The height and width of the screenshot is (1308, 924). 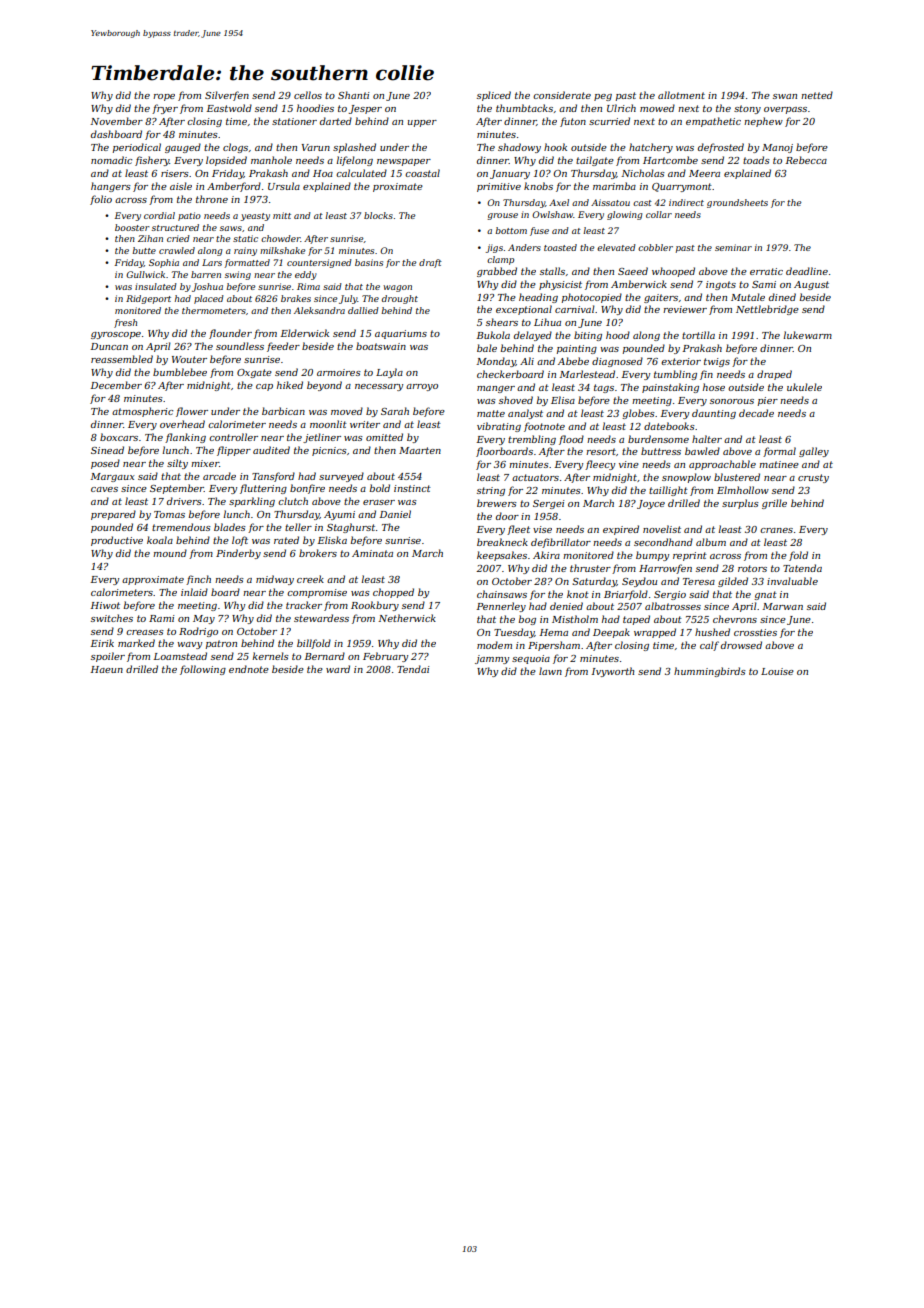 I want to click on coastal, so click(x=422, y=173).
